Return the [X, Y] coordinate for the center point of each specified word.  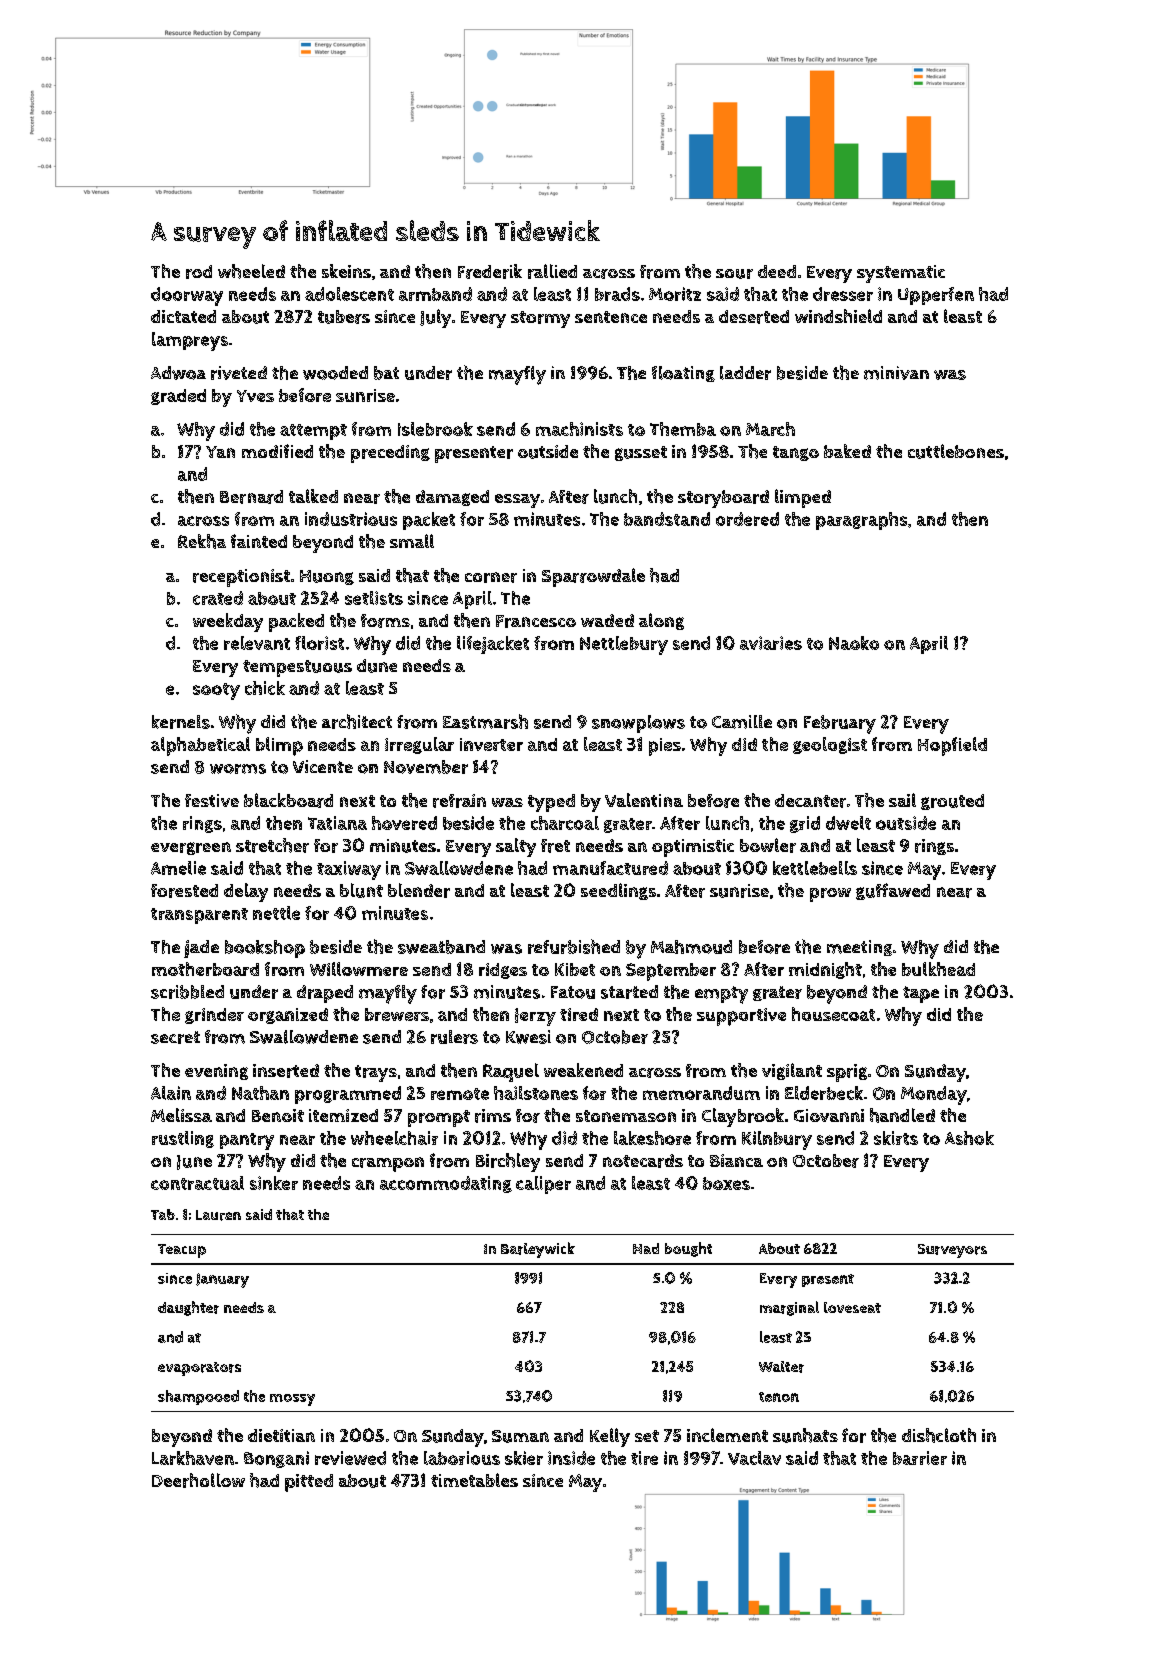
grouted [952, 802]
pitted [309, 1483]
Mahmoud [691, 947]
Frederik [490, 271]
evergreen [191, 848]
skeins [346, 271]
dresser [843, 294]
